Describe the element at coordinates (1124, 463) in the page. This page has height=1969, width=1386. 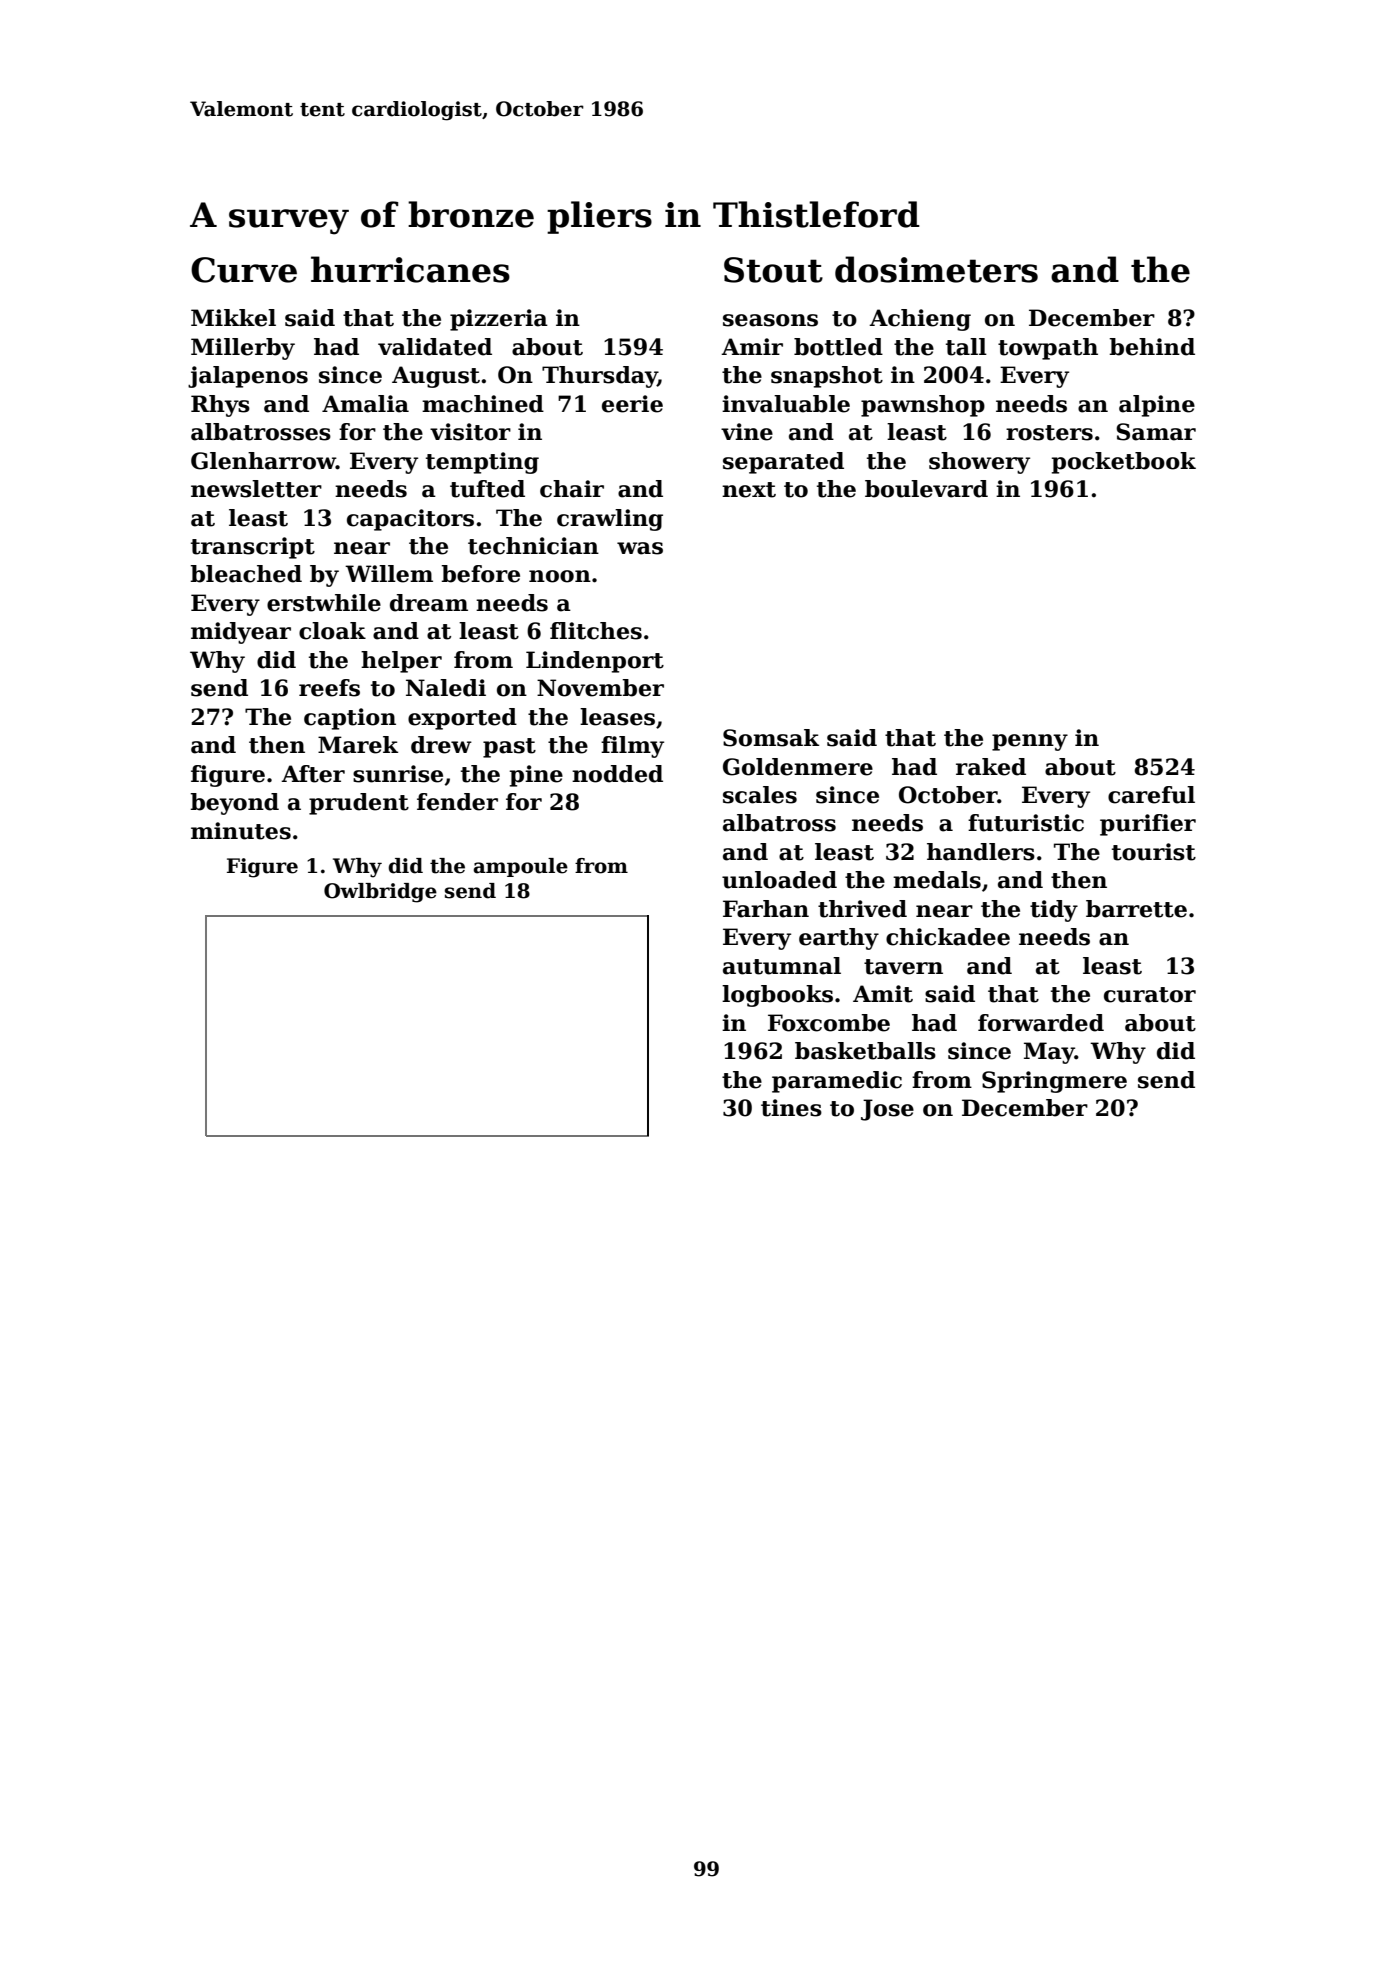
I see `pocketbook` at that location.
